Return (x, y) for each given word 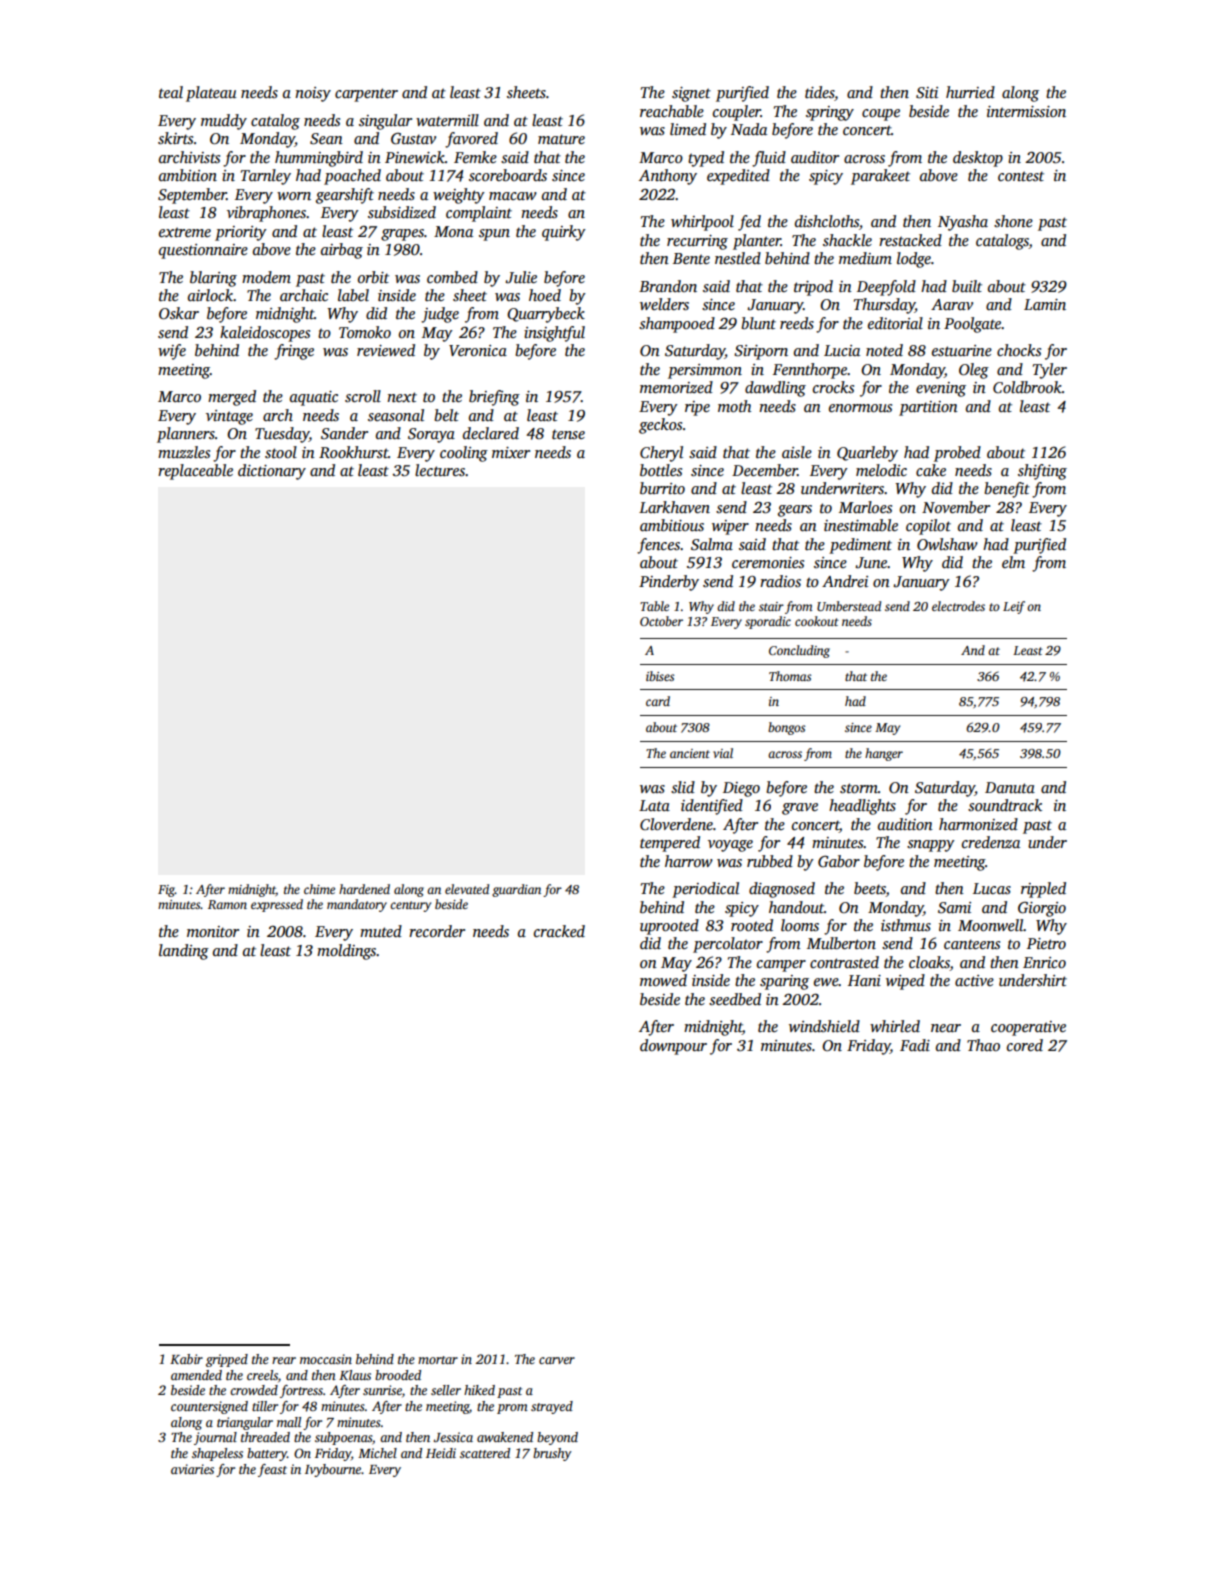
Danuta (1010, 787)
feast (272, 1470)
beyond (557, 1438)
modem (266, 277)
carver (557, 1360)
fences (658, 546)
